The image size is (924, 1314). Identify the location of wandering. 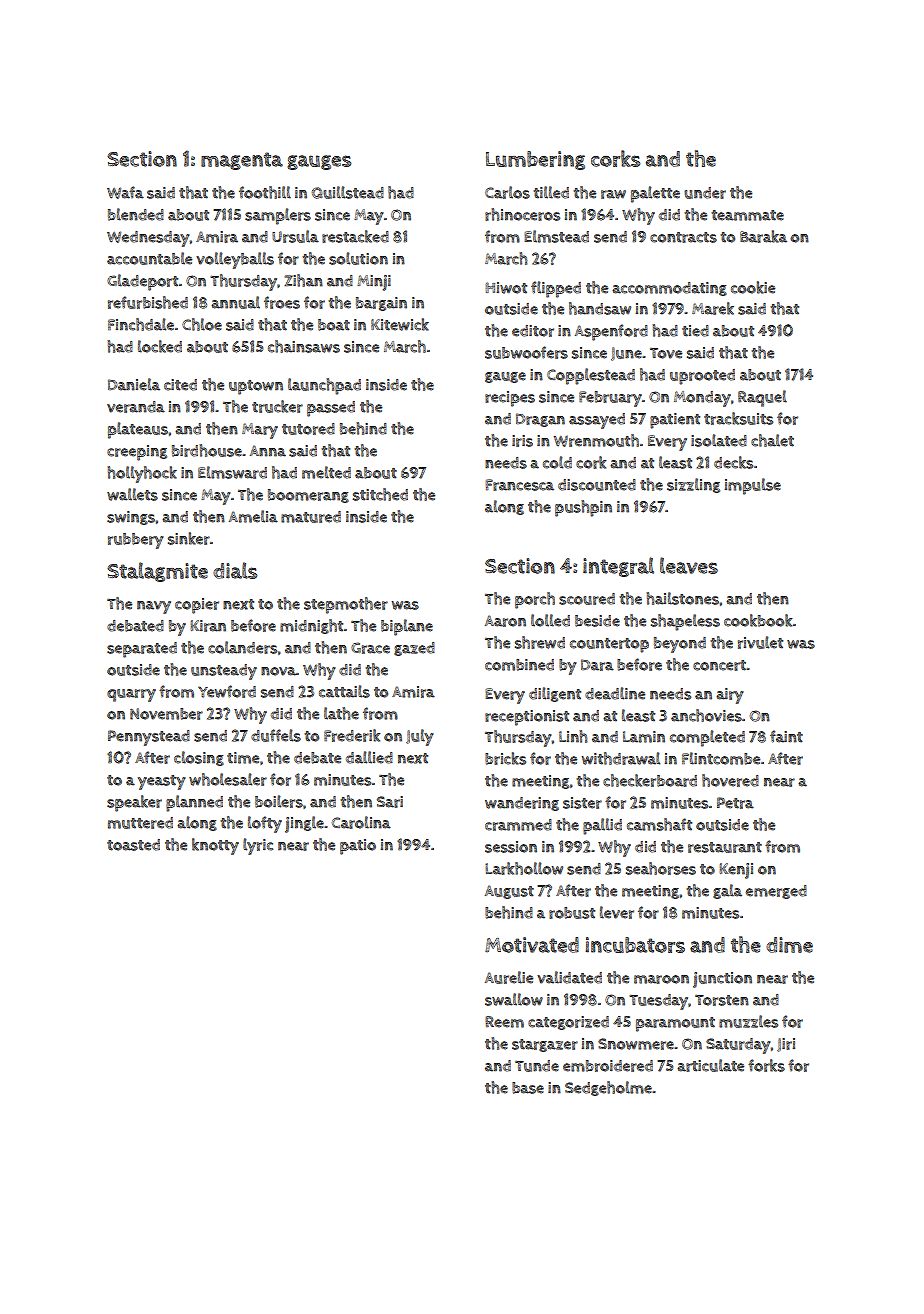
(522, 804).
